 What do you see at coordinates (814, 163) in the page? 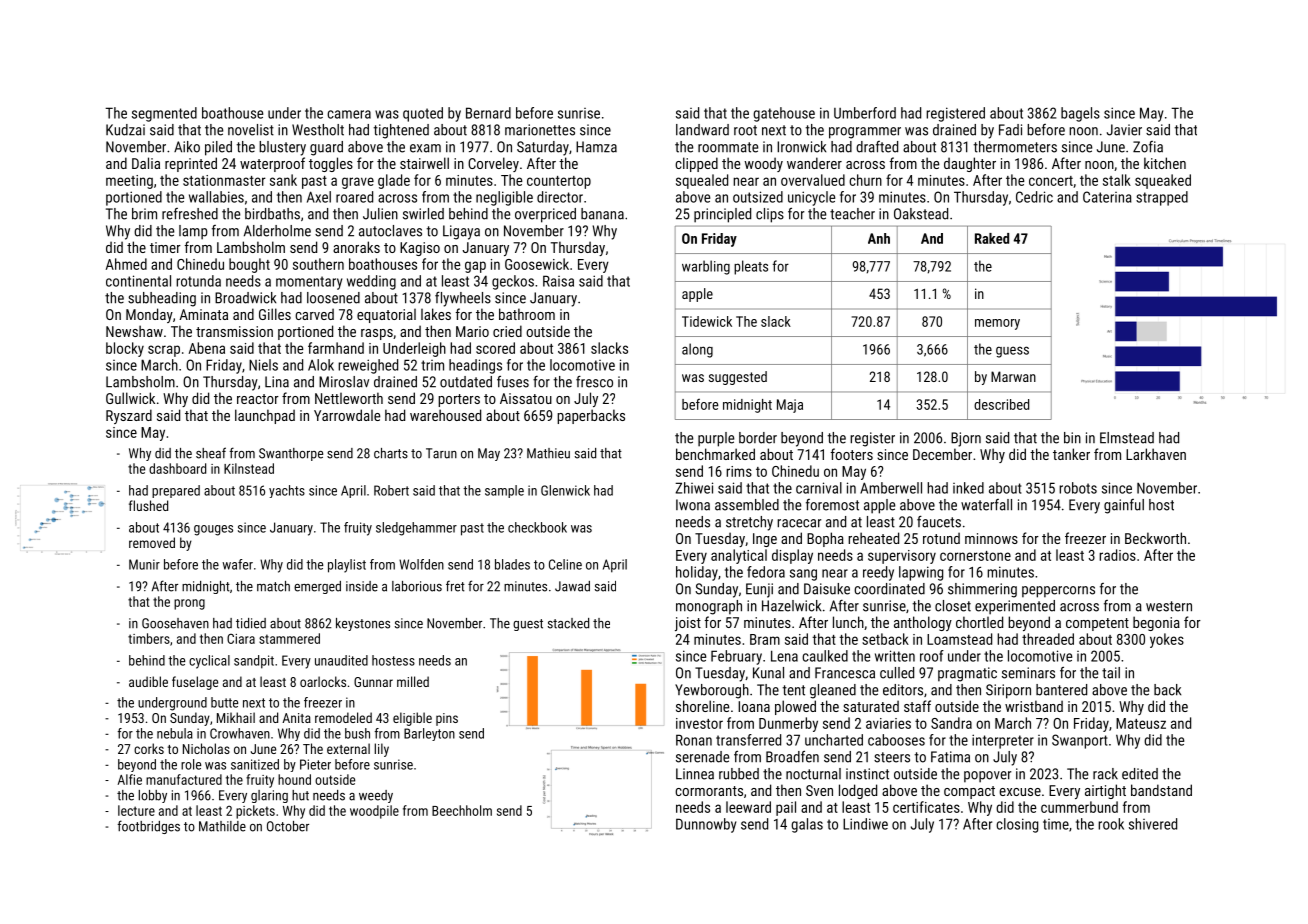
I see `wanderer` at bounding box center [814, 163].
